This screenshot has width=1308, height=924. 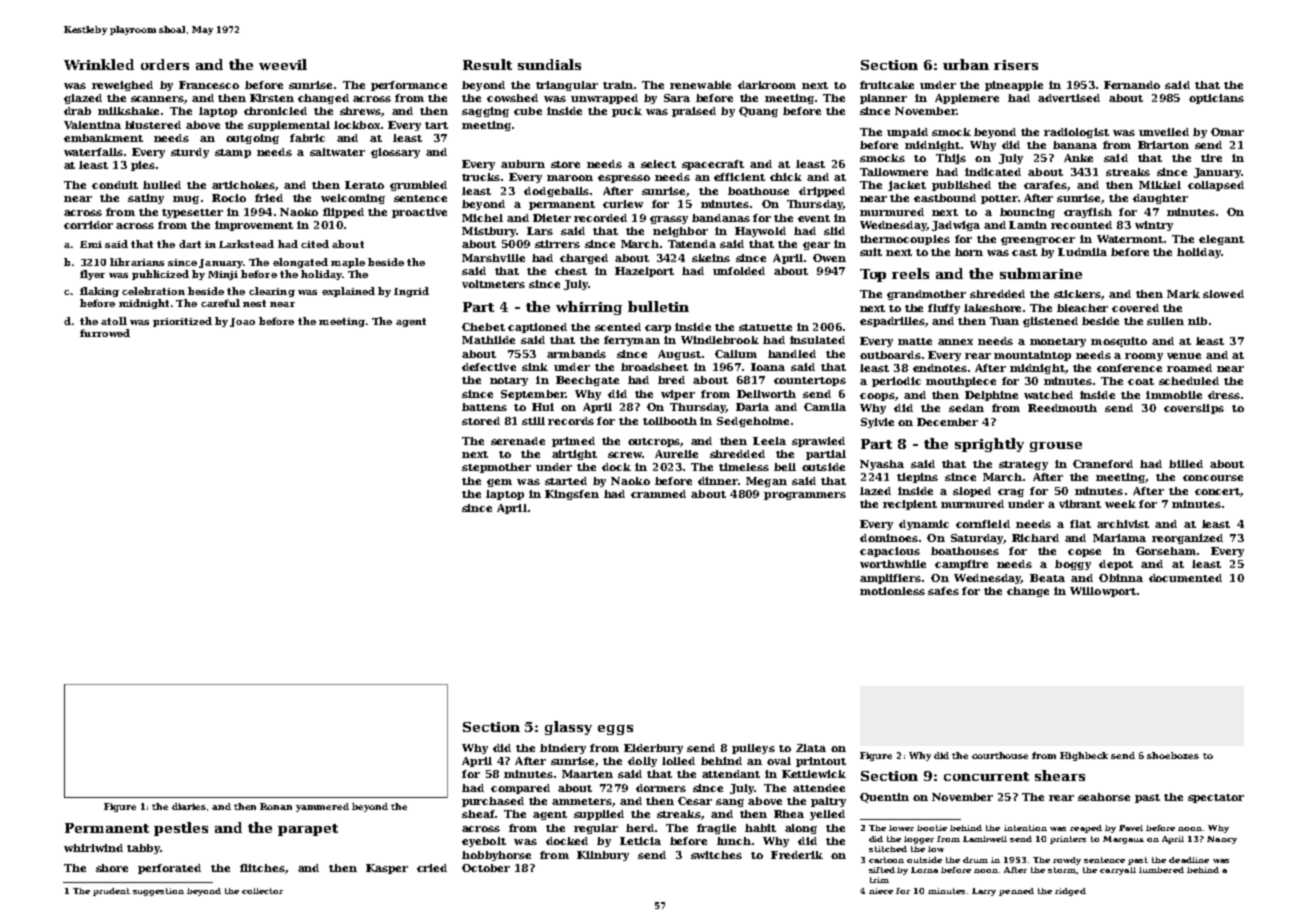 What do you see at coordinates (615, 730) in the screenshot?
I see `eggs` at bounding box center [615, 730].
